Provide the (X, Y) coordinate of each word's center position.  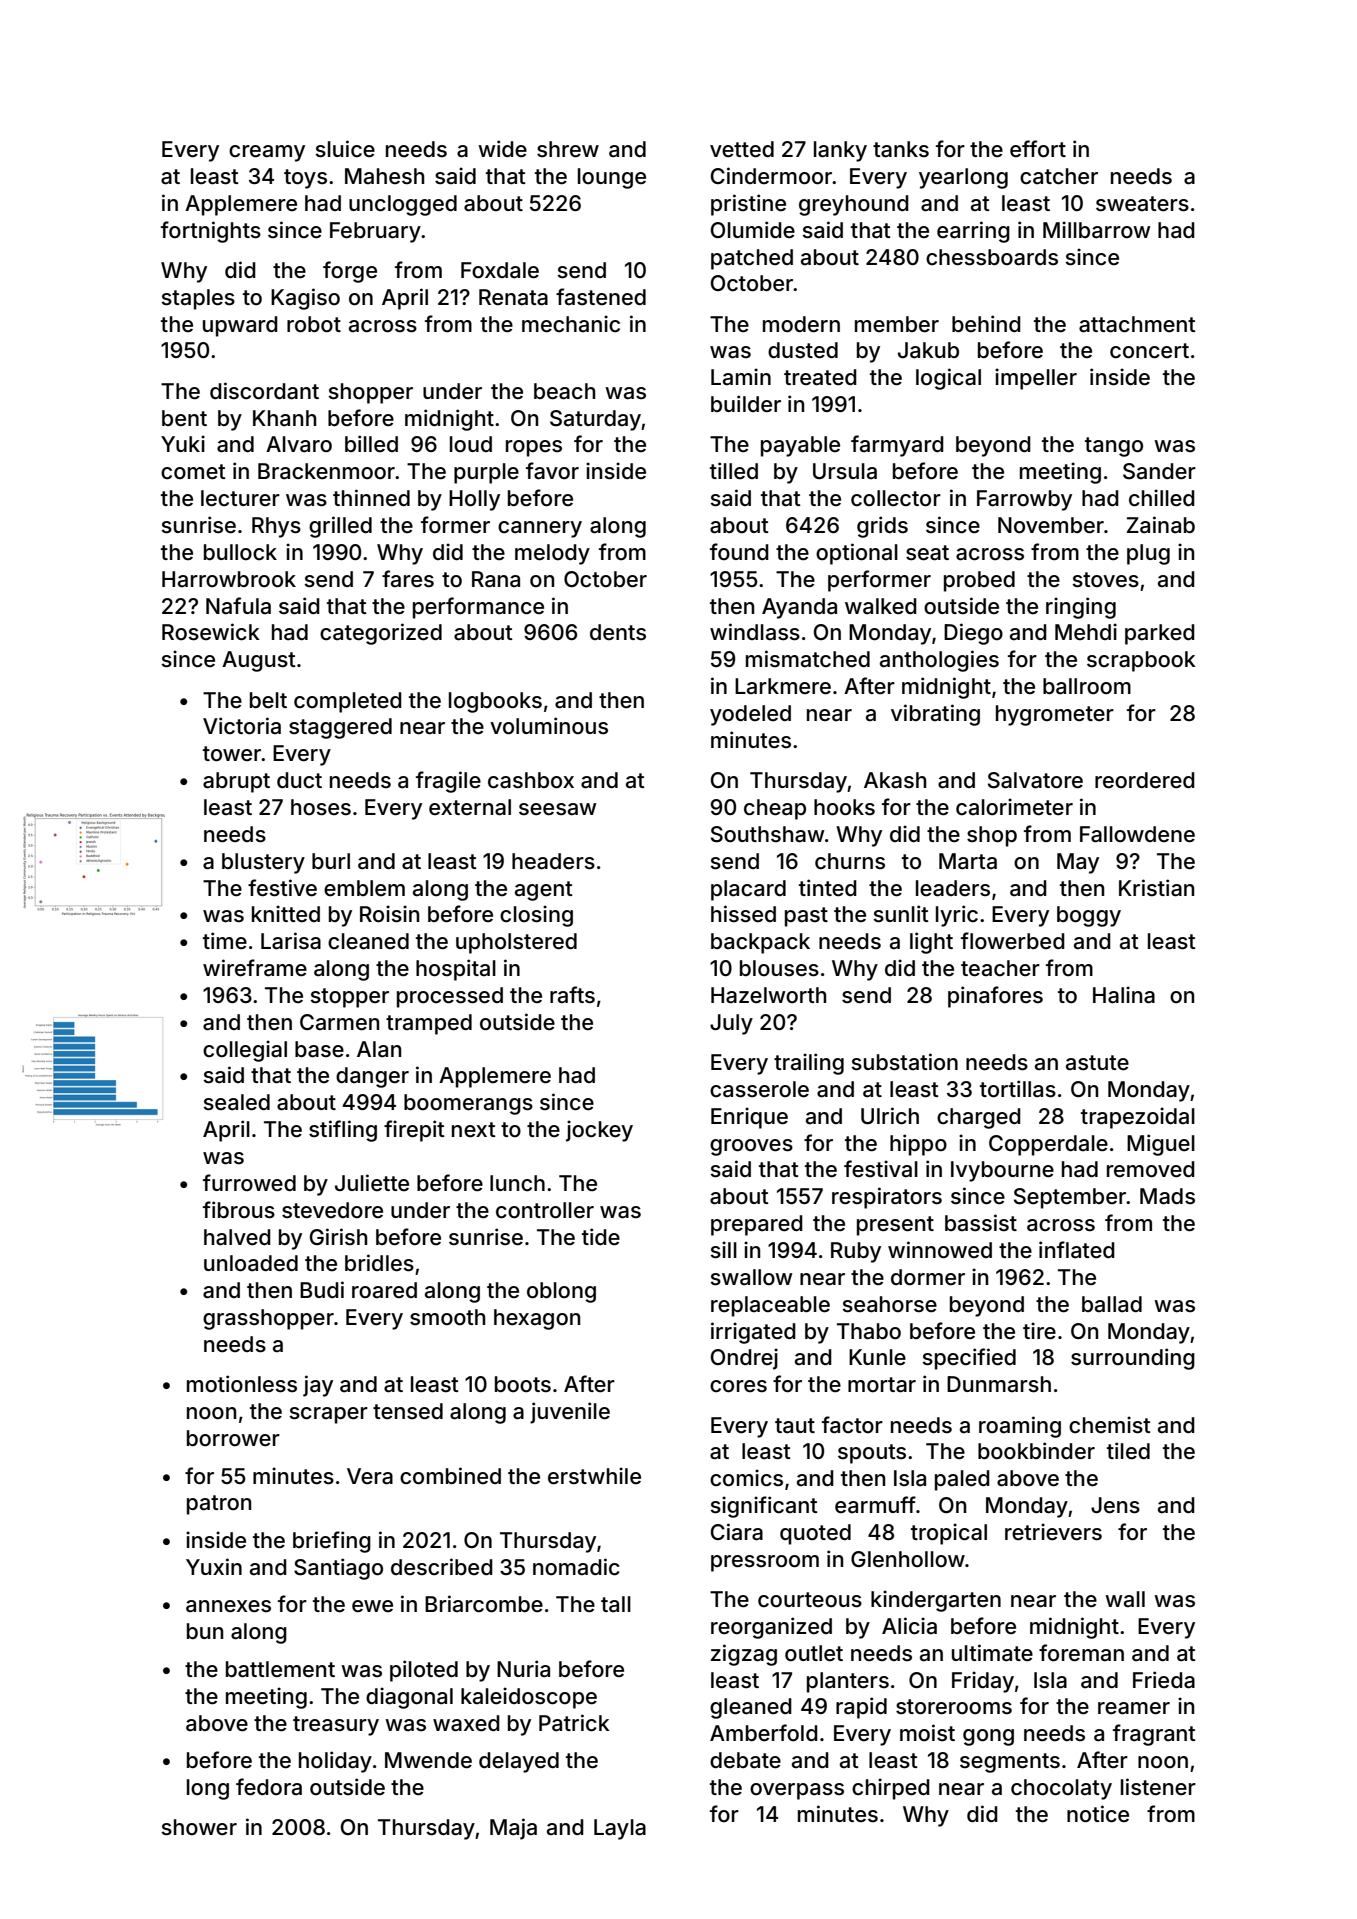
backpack (760, 943)
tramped (429, 1024)
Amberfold (764, 1733)
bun (205, 1631)
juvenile (570, 1413)
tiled (1128, 1451)
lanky (840, 151)
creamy (267, 153)
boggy (1089, 916)
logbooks (495, 702)
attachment (1137, 324)
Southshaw (768, 834)
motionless (242, 1384)
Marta (968, 861)
